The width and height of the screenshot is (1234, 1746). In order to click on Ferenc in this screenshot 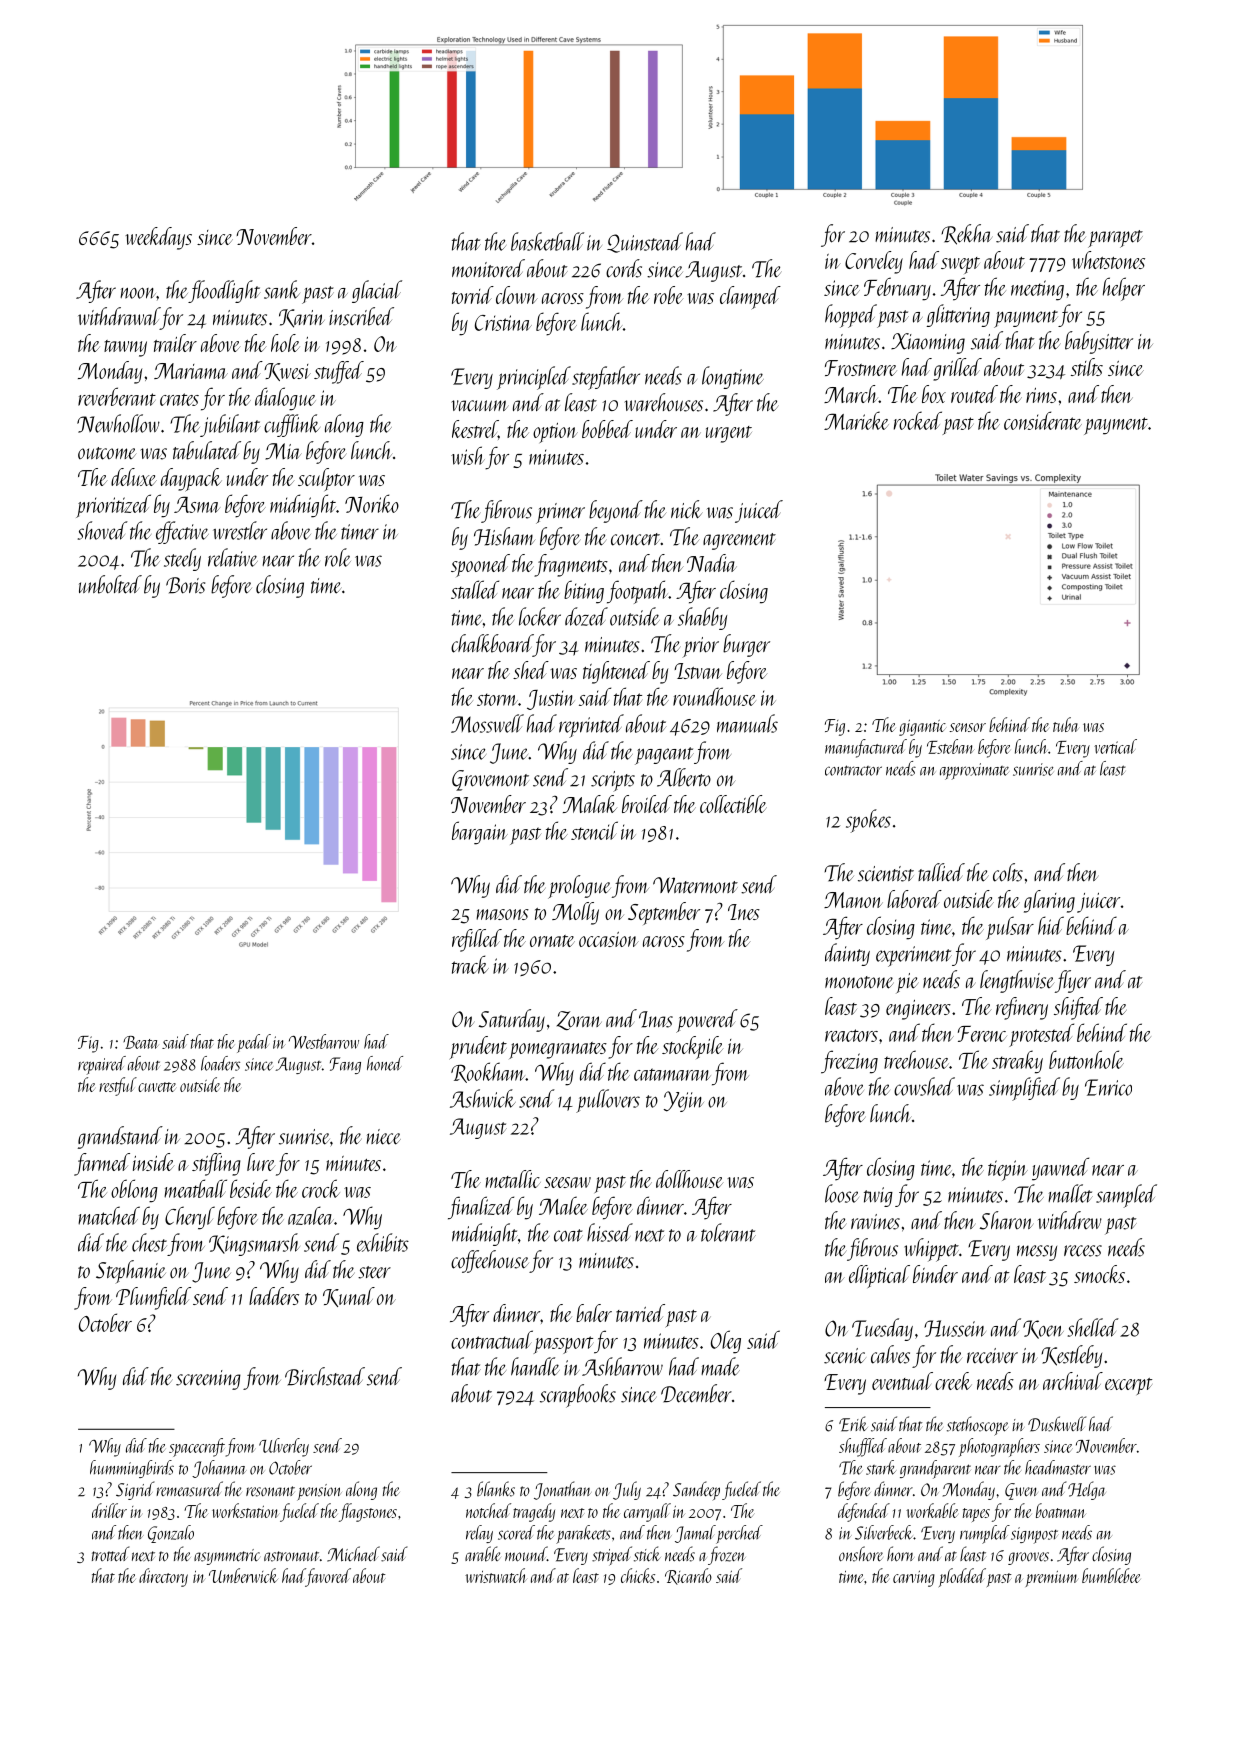, I will do `click(982, 1034)`.
